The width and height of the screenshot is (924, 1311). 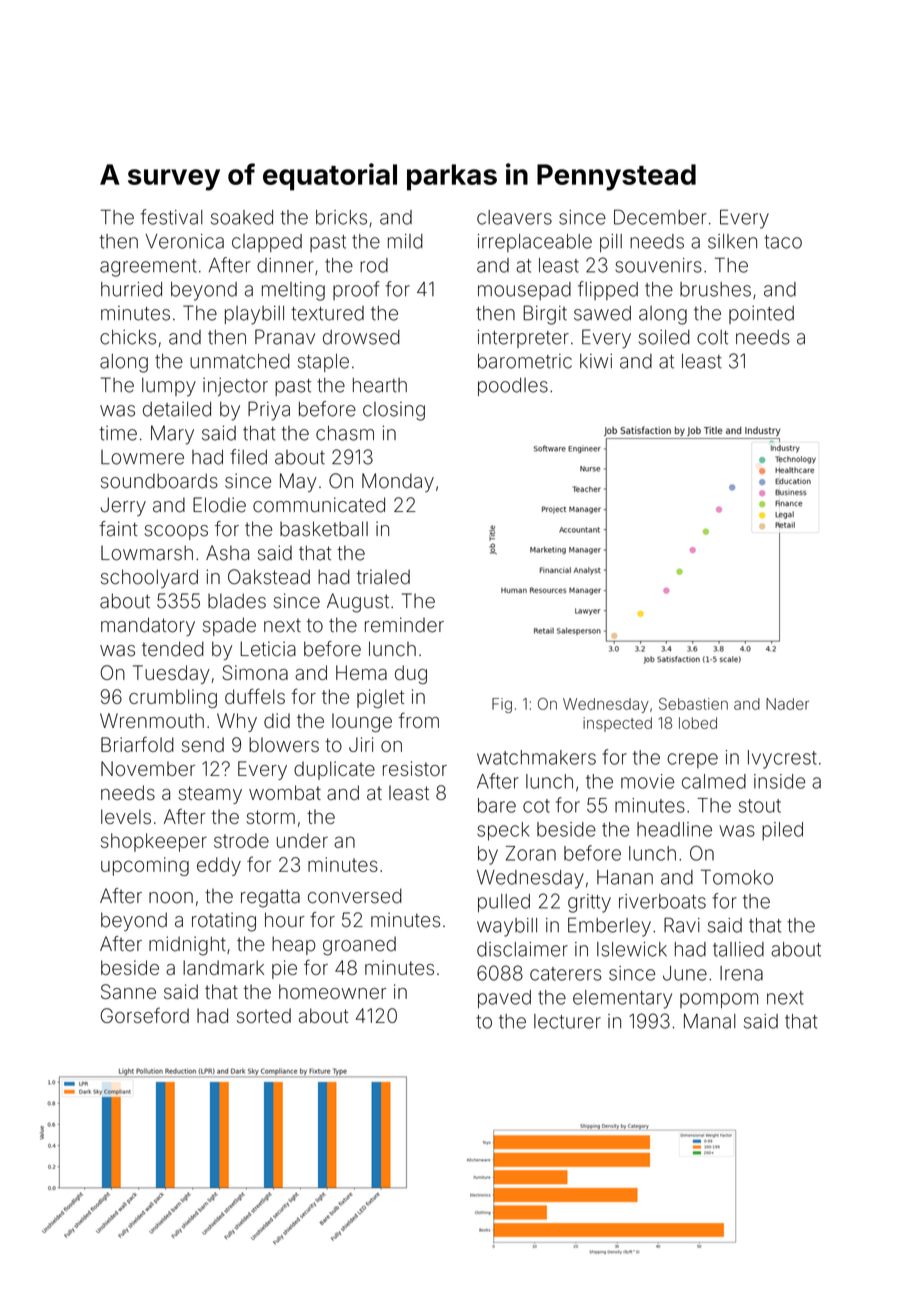 What do you see at coordinates (285, 920) in the screenshot?
I see `hour` at bounding box center [285, 920].
